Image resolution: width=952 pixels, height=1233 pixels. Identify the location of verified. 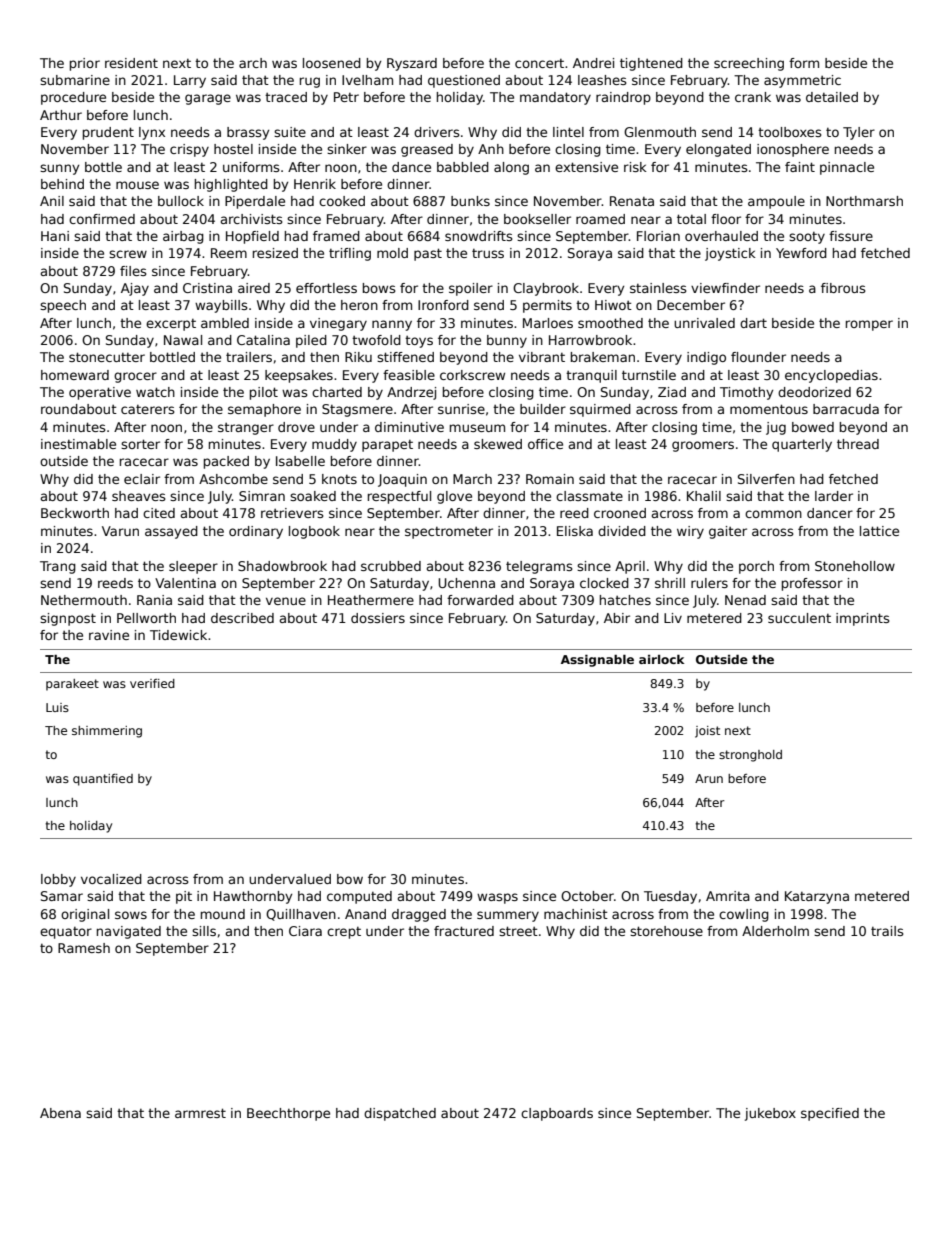
(152, 683).
